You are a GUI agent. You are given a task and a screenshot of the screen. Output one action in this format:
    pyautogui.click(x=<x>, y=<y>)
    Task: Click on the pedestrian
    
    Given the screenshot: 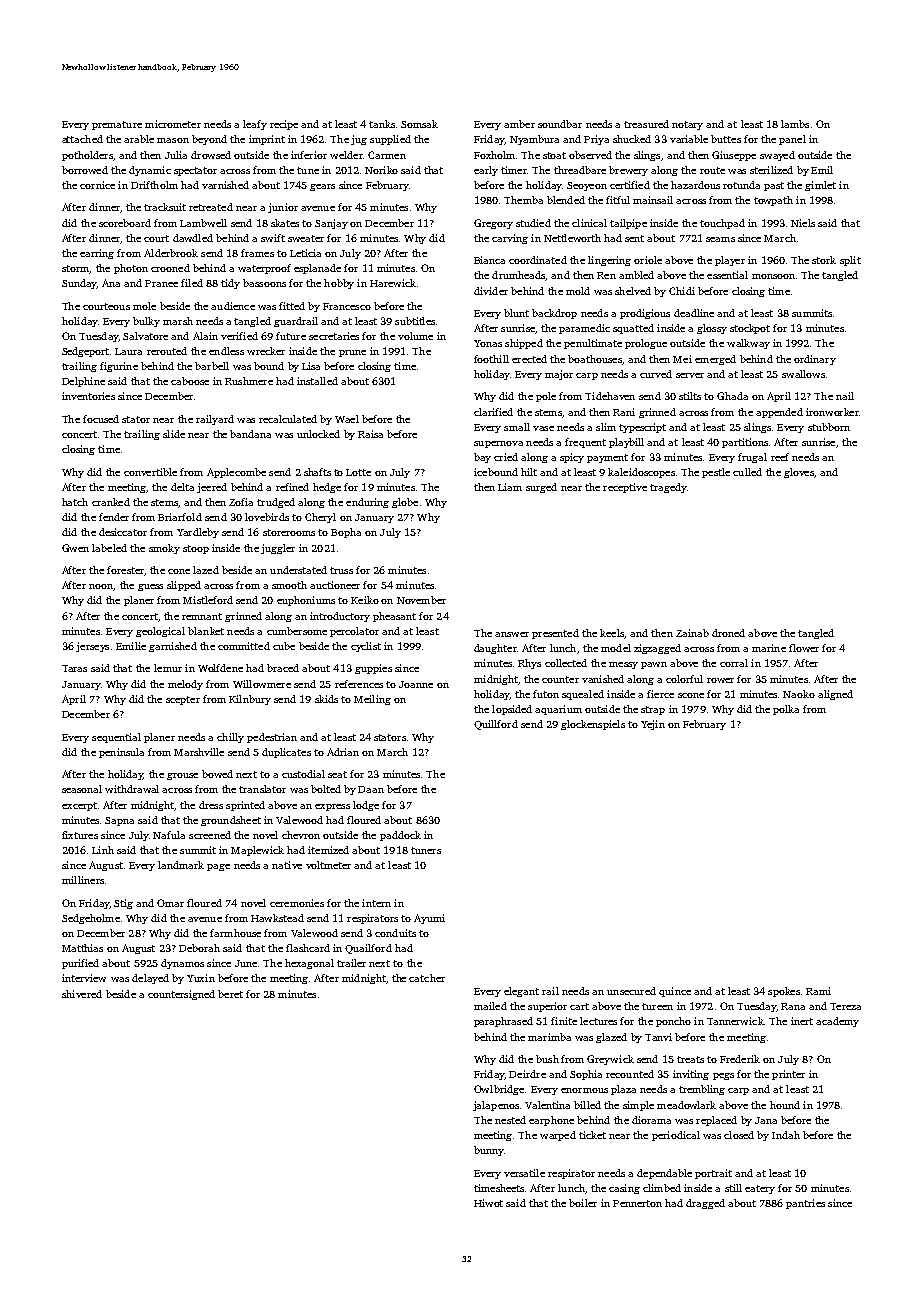 What is the action you would take?
    pyautogui.click(x=272, y=738)
